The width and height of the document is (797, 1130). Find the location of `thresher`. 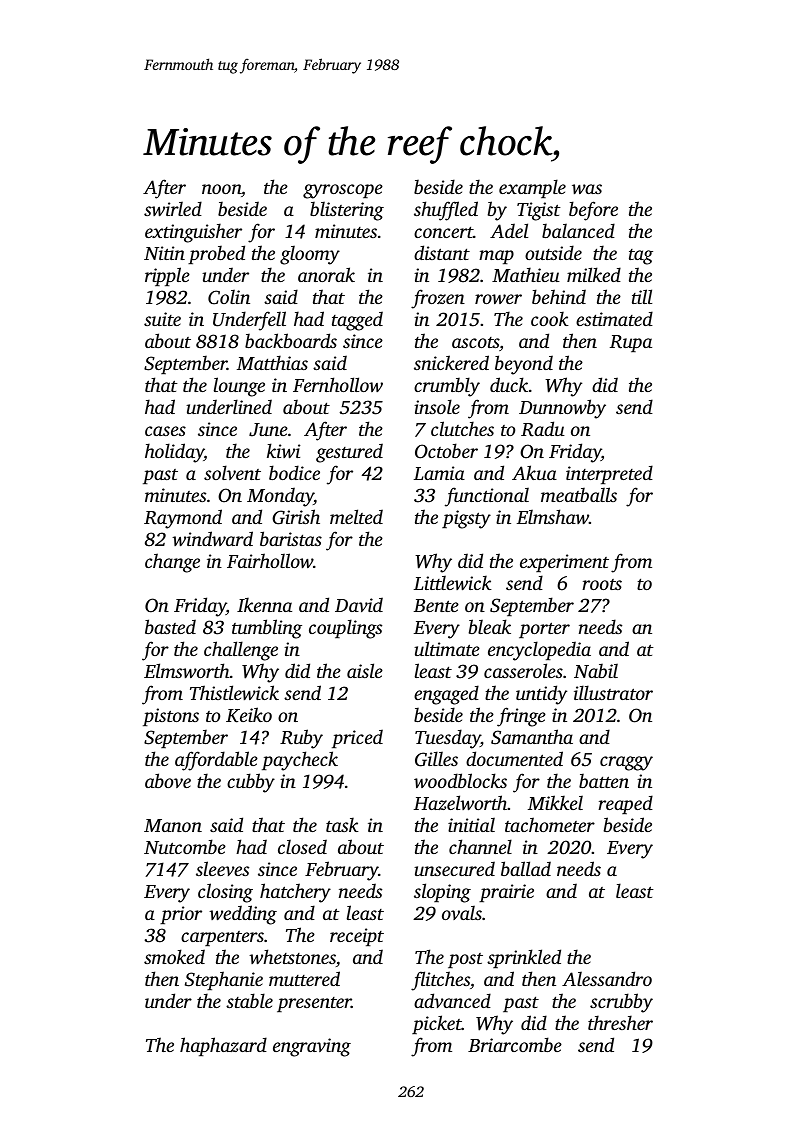

thresher is located at coordinates (620, 1022).
